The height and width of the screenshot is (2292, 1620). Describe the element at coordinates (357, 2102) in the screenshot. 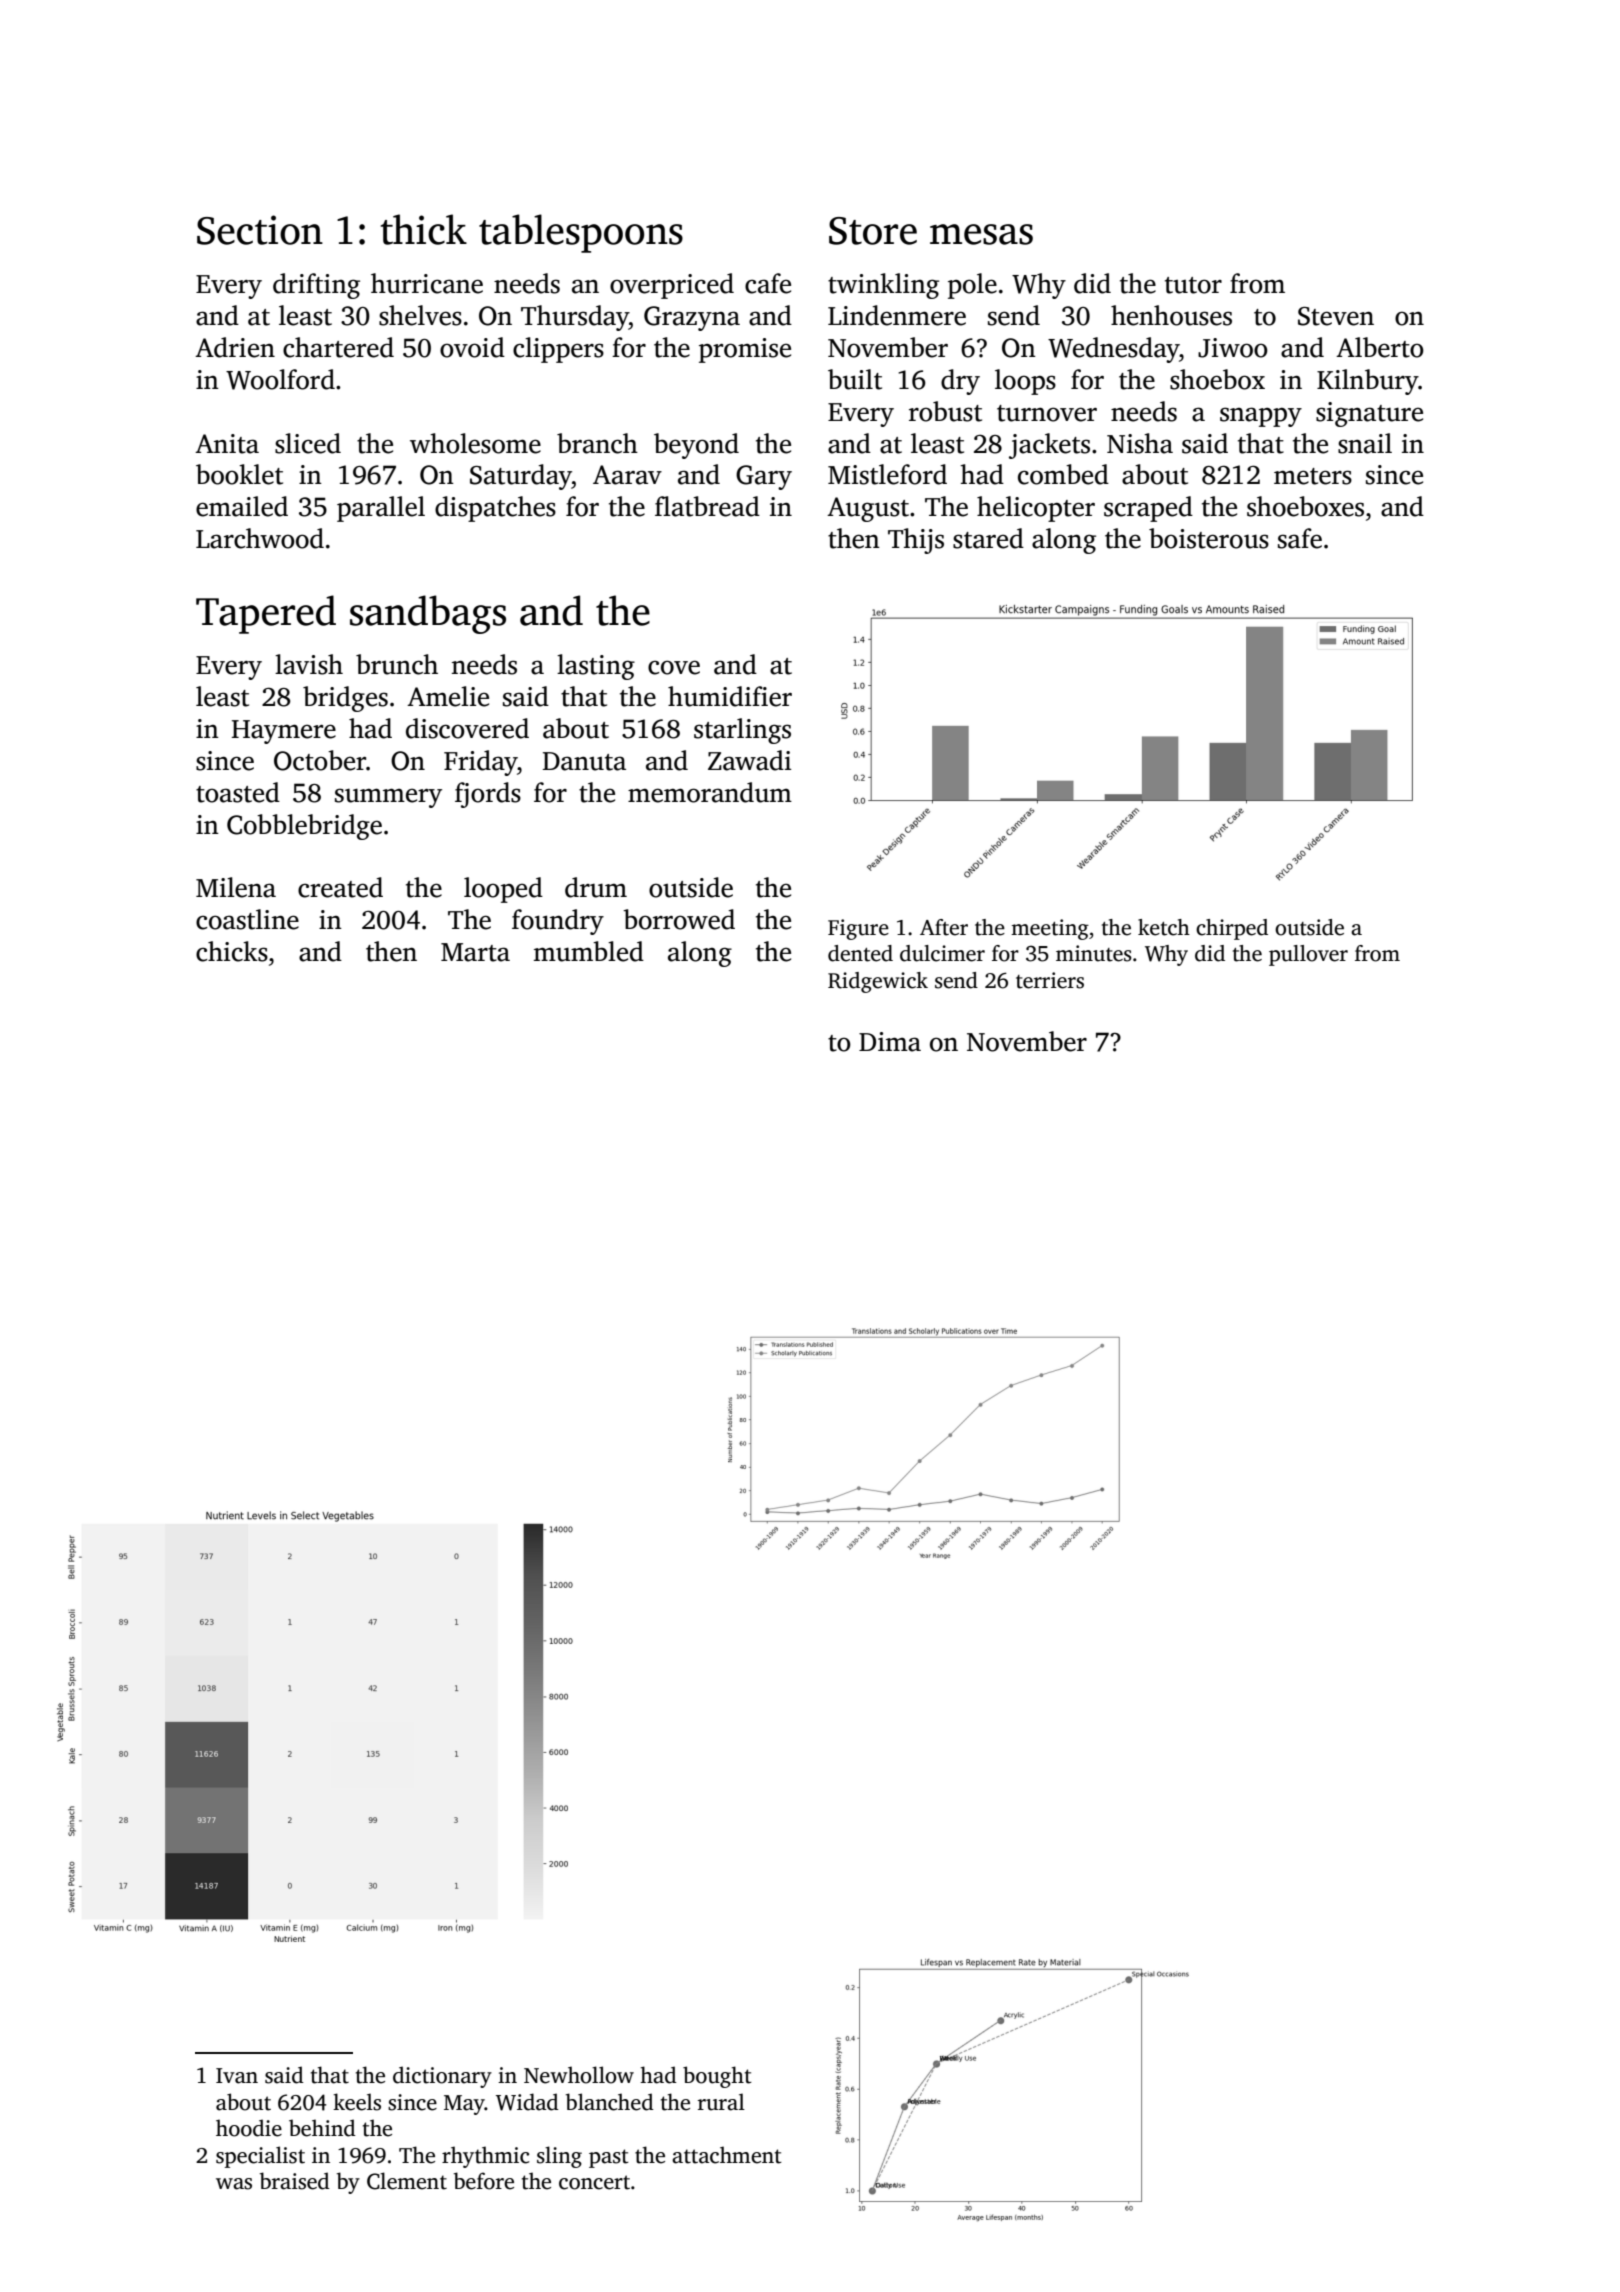

I see `keels` at that location.
